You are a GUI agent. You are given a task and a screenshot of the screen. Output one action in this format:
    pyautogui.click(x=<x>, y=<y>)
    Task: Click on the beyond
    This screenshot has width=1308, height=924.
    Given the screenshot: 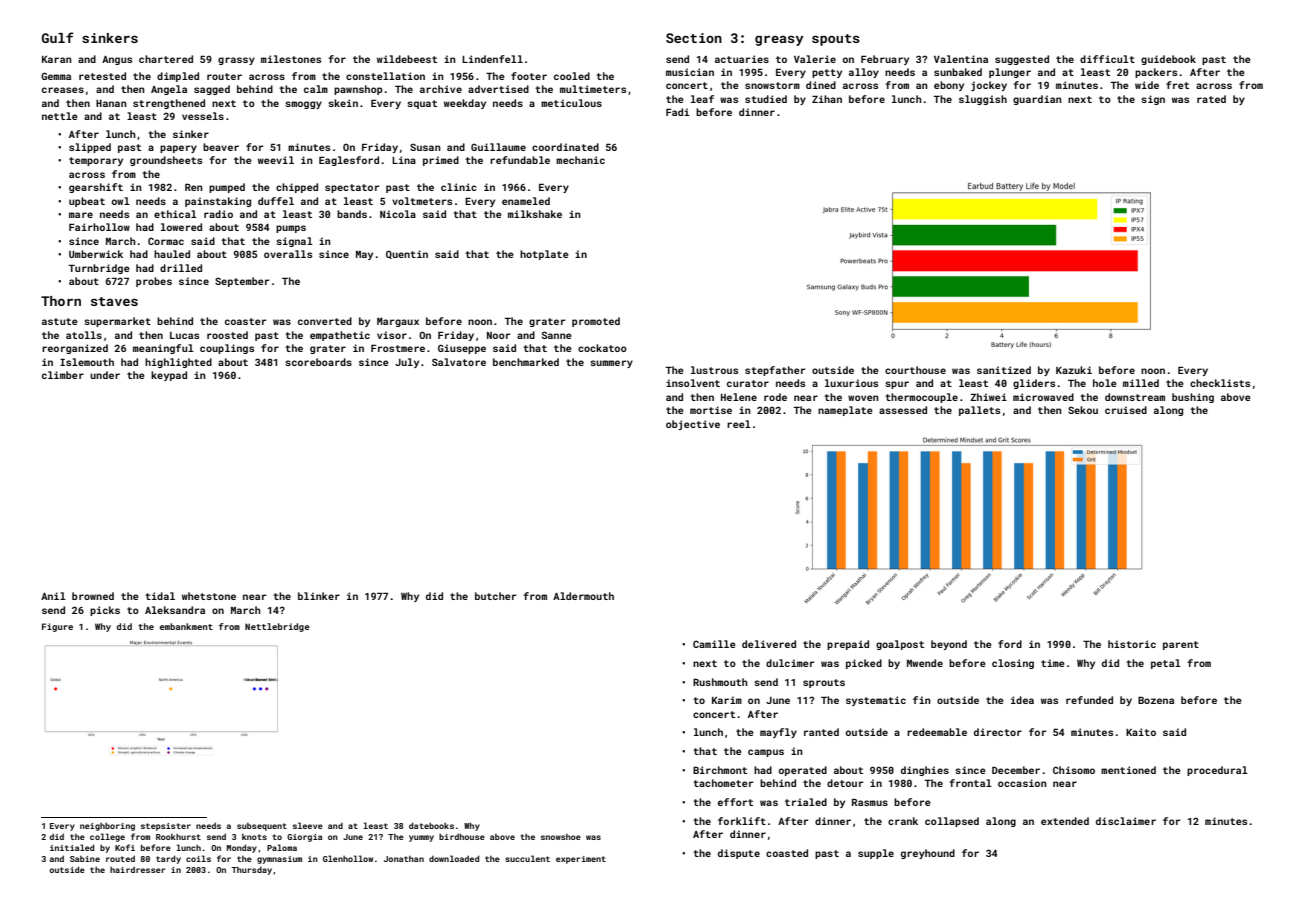 What is the action you would take?
    pyautogui.click(x=949, y=645)
